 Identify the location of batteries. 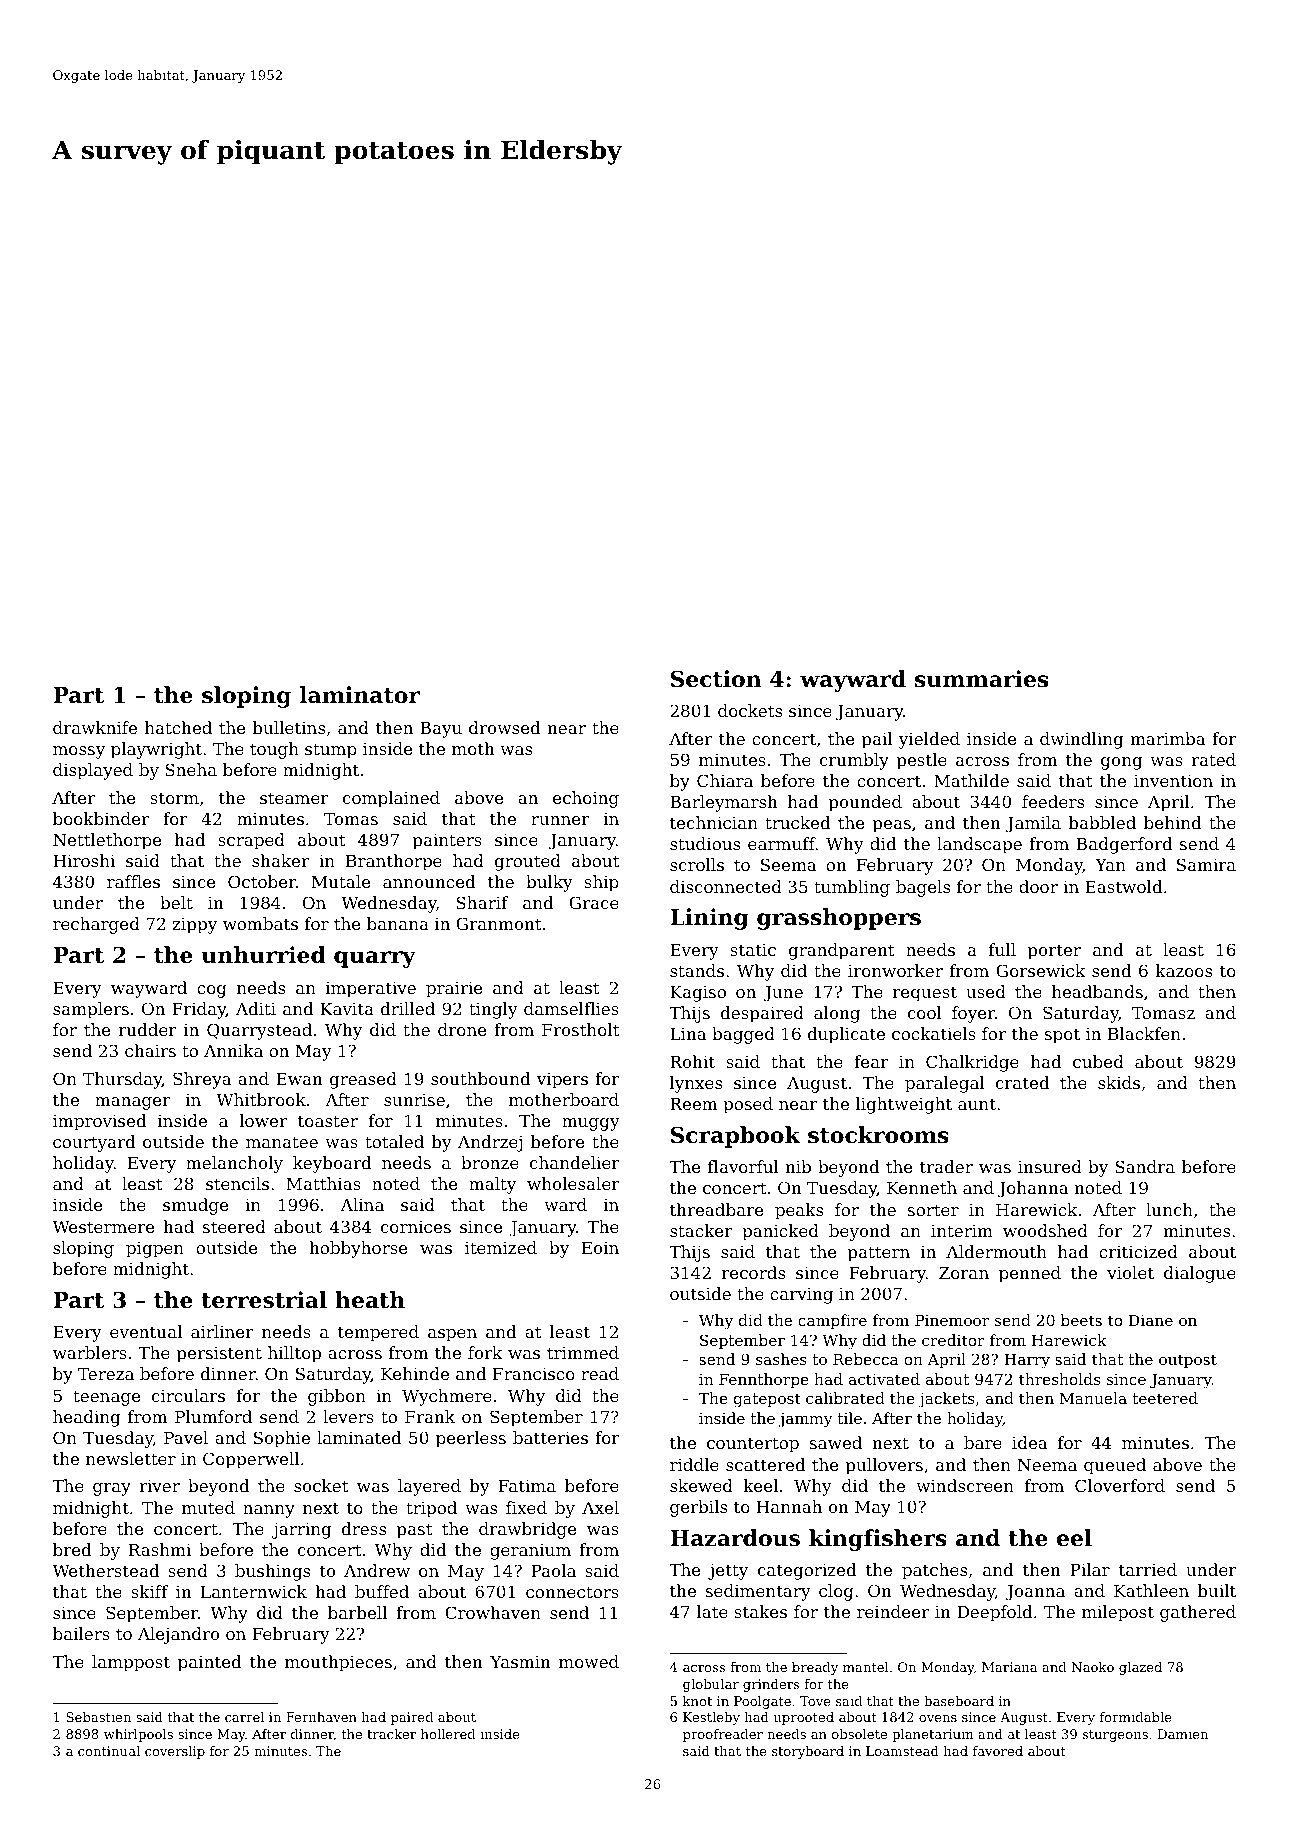
(550, 1437).
